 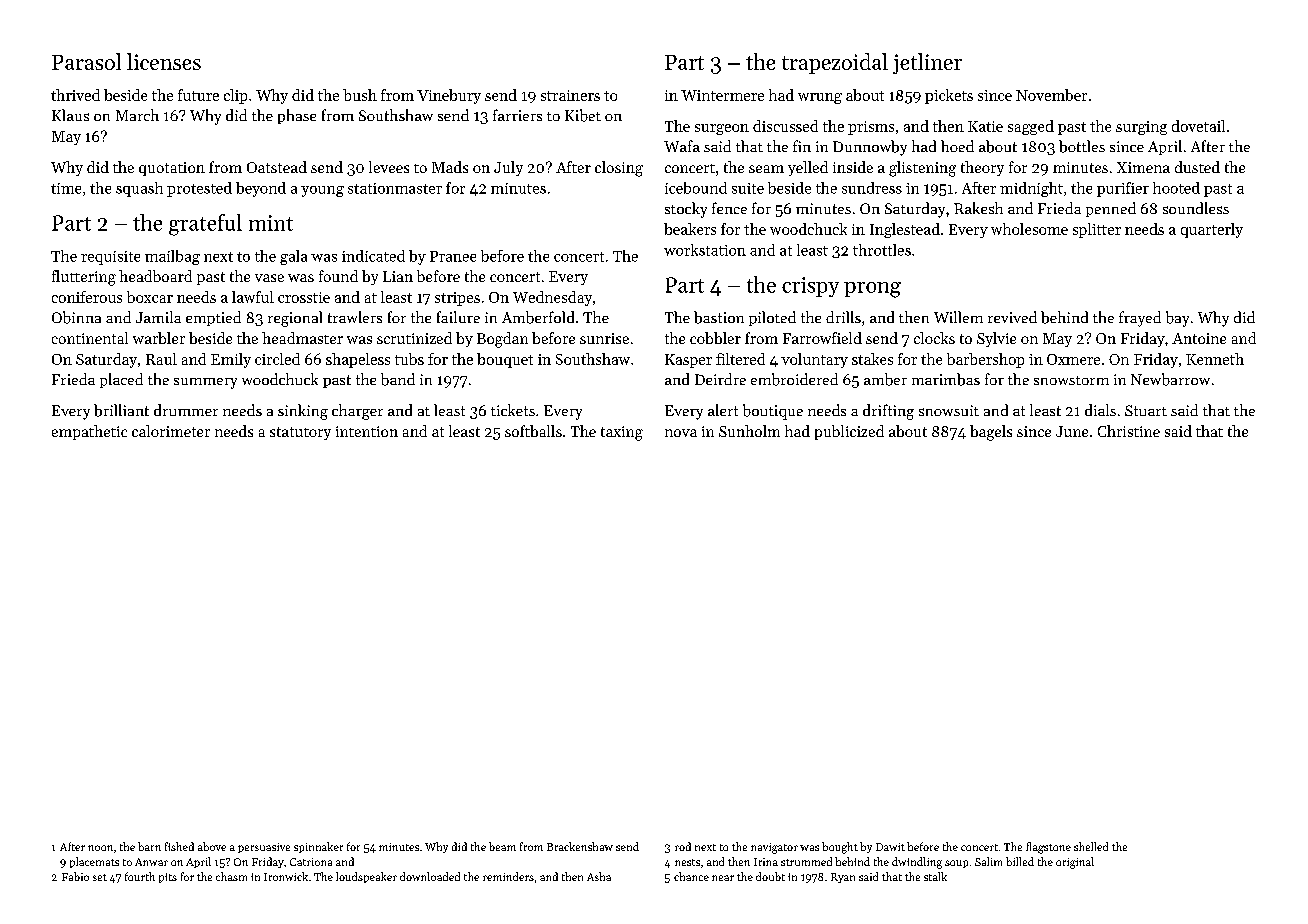 I want to click on closing, so click(x=619, y=169).
